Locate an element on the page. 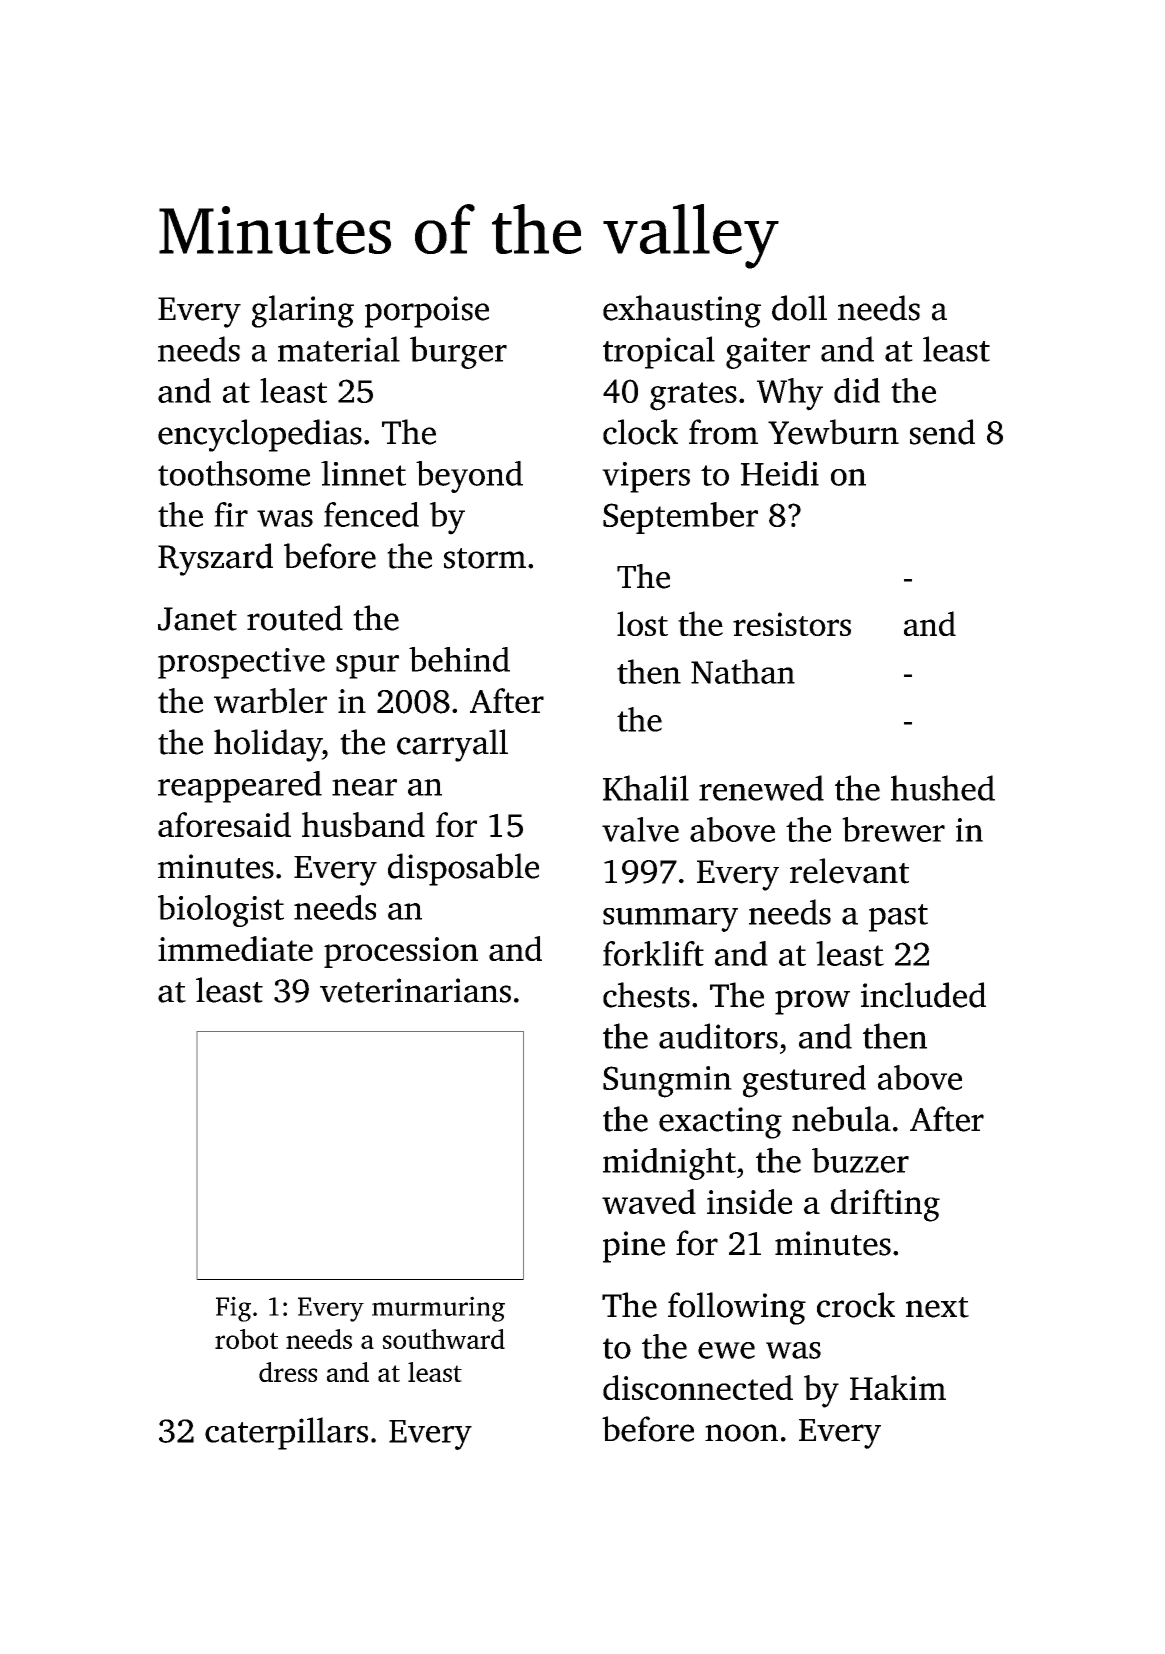  gestured is located at coordinates (804, 1081).
